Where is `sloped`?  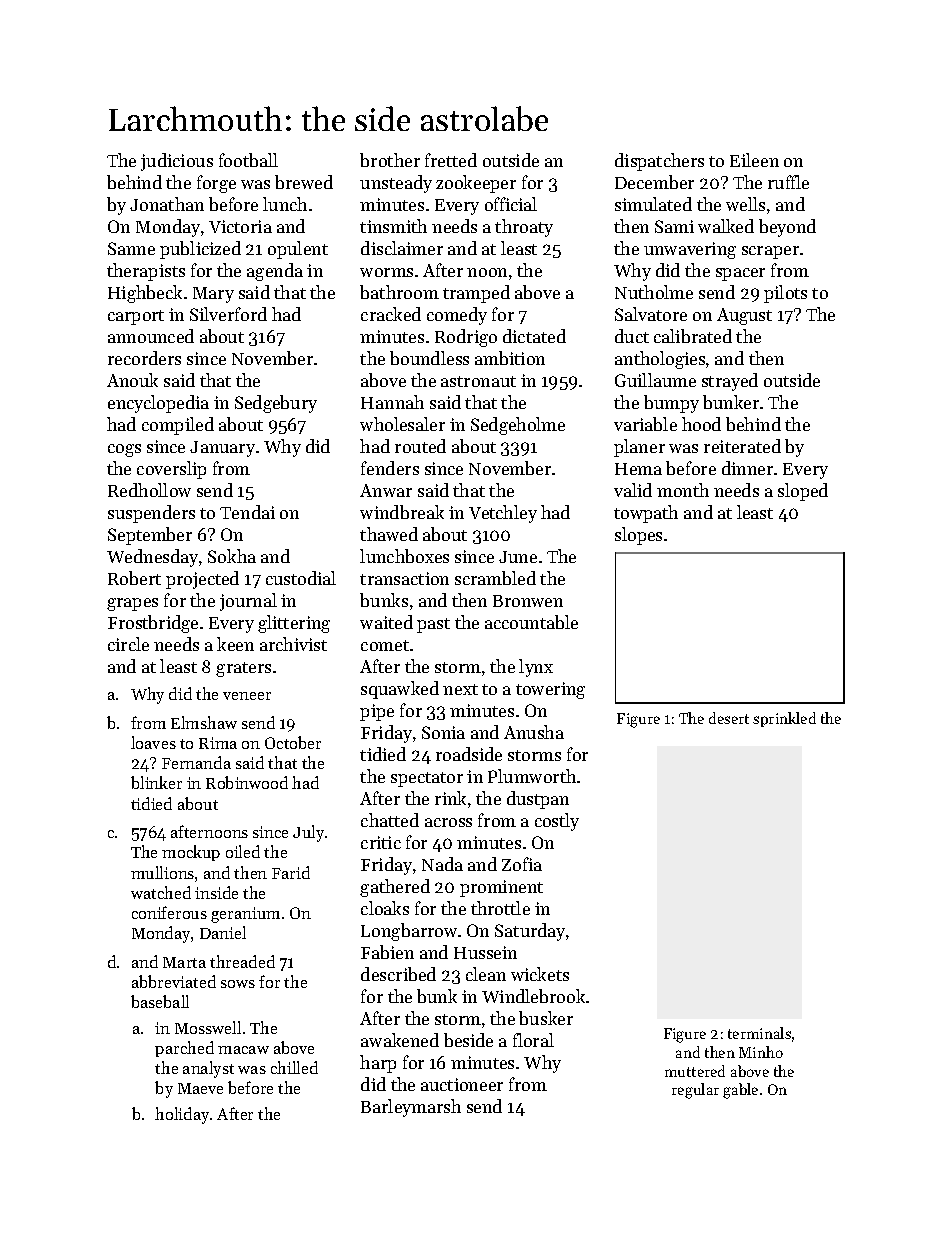 sloped is located at coordinates (803, 492).
